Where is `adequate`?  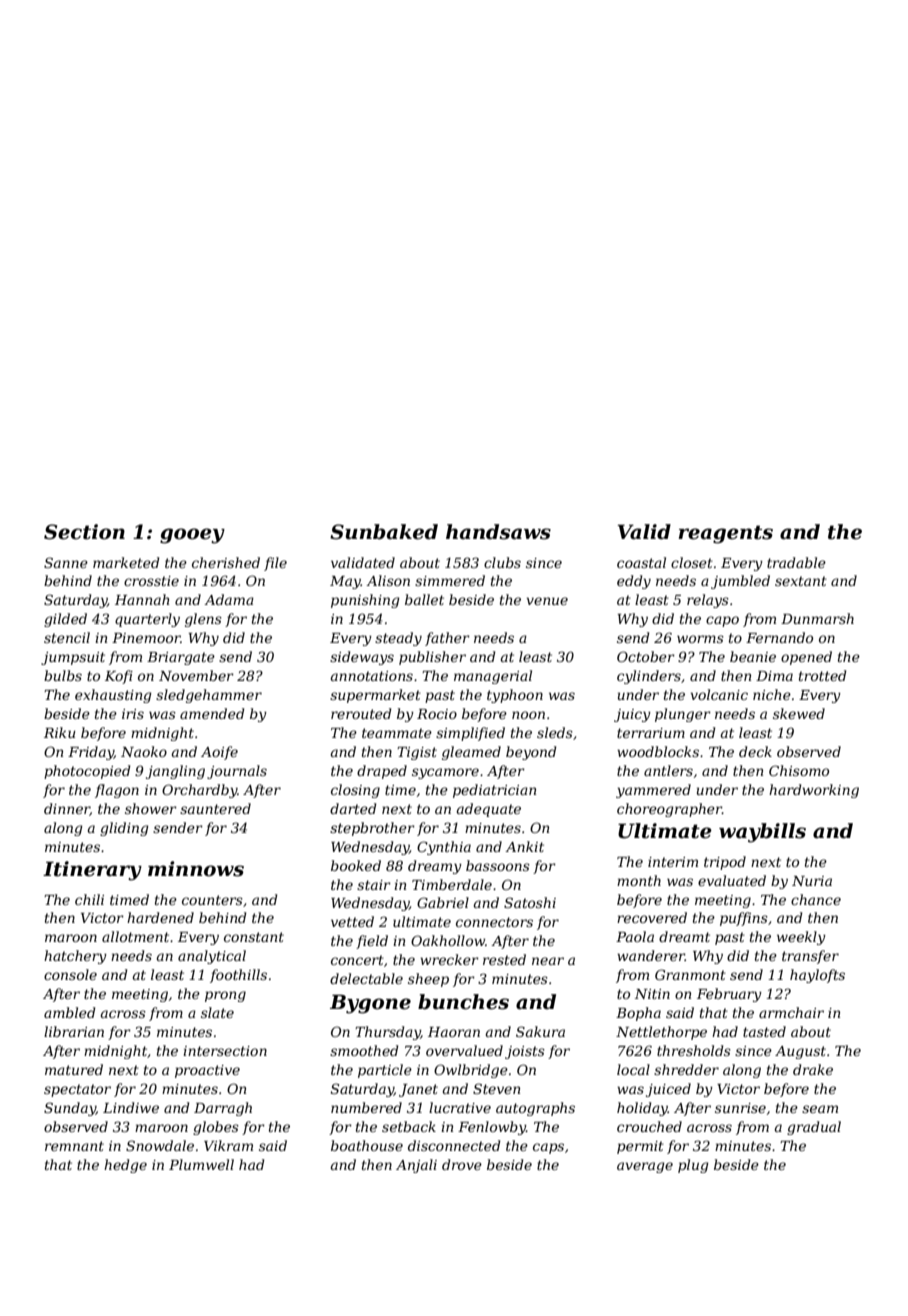 adequate is located at coordinates (489, 810).
